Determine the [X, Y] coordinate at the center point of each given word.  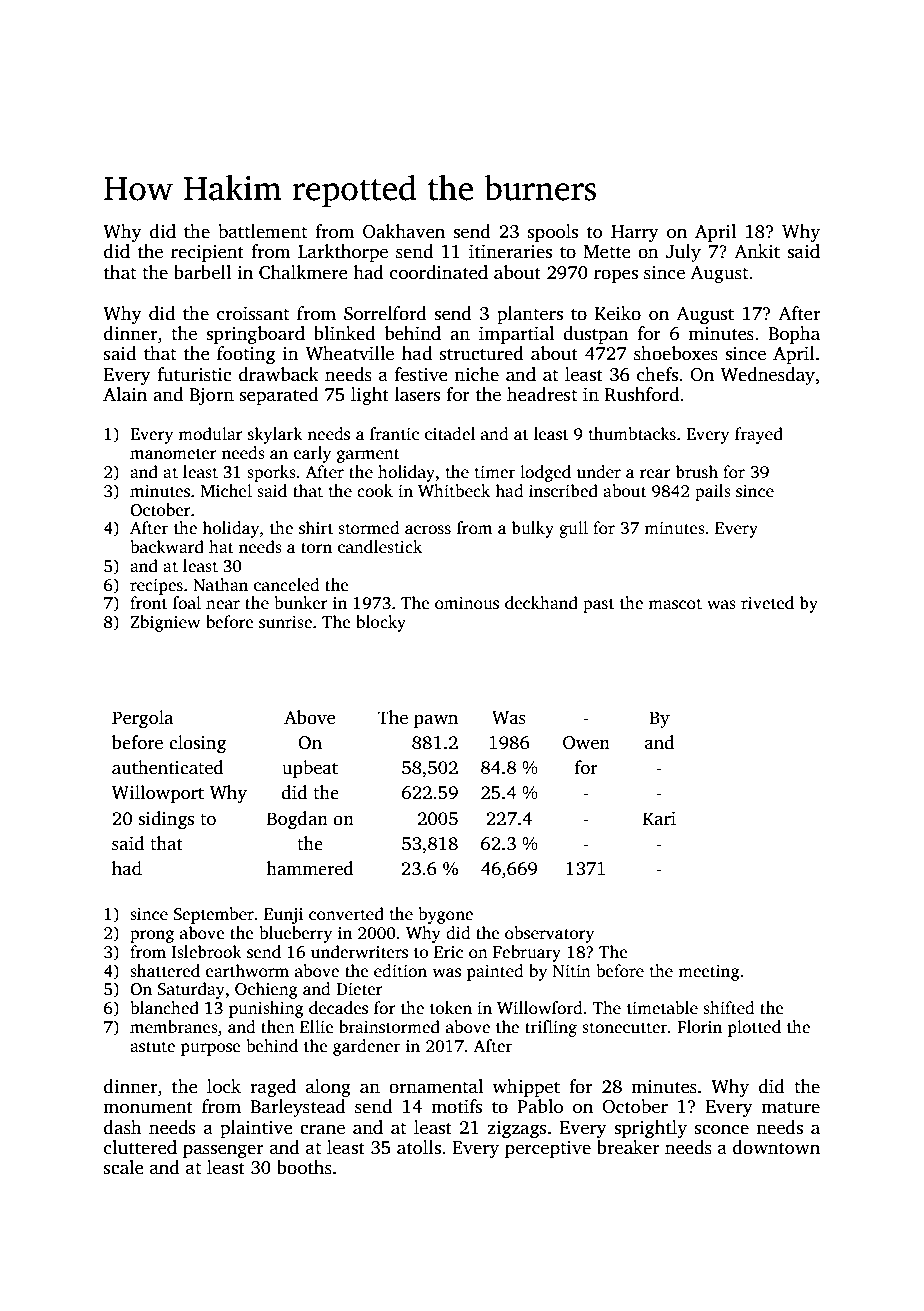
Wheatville [350, 353]
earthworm [247, 971]
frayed [759, 435]
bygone [445, 915]
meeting [709, 972]
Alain [125, 394]
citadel [450, 434]
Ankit [757, 251]
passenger [223, 1151]
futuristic [194, 374]
